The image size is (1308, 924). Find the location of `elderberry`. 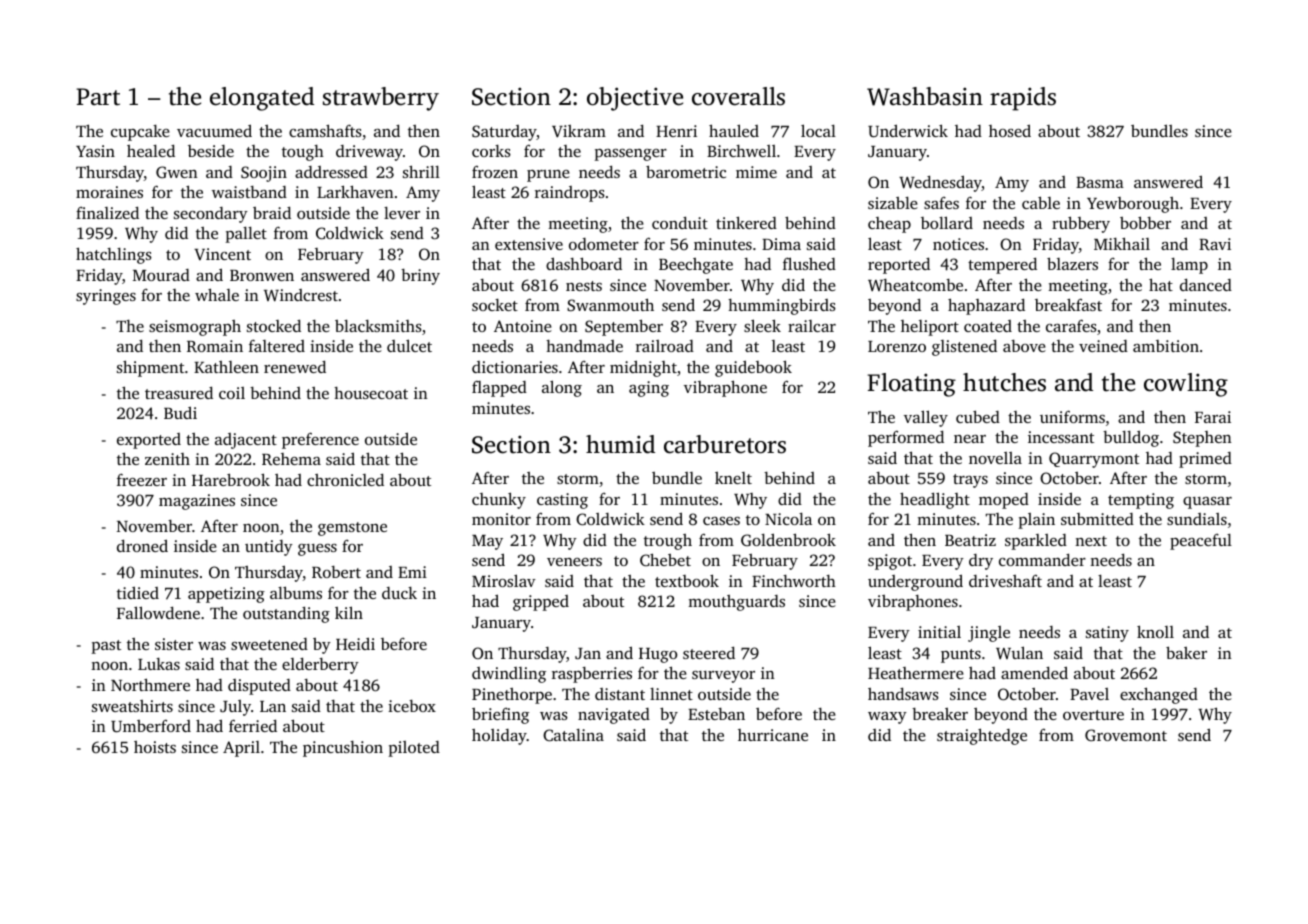

elderberry is located at coordinates (320, 665).
